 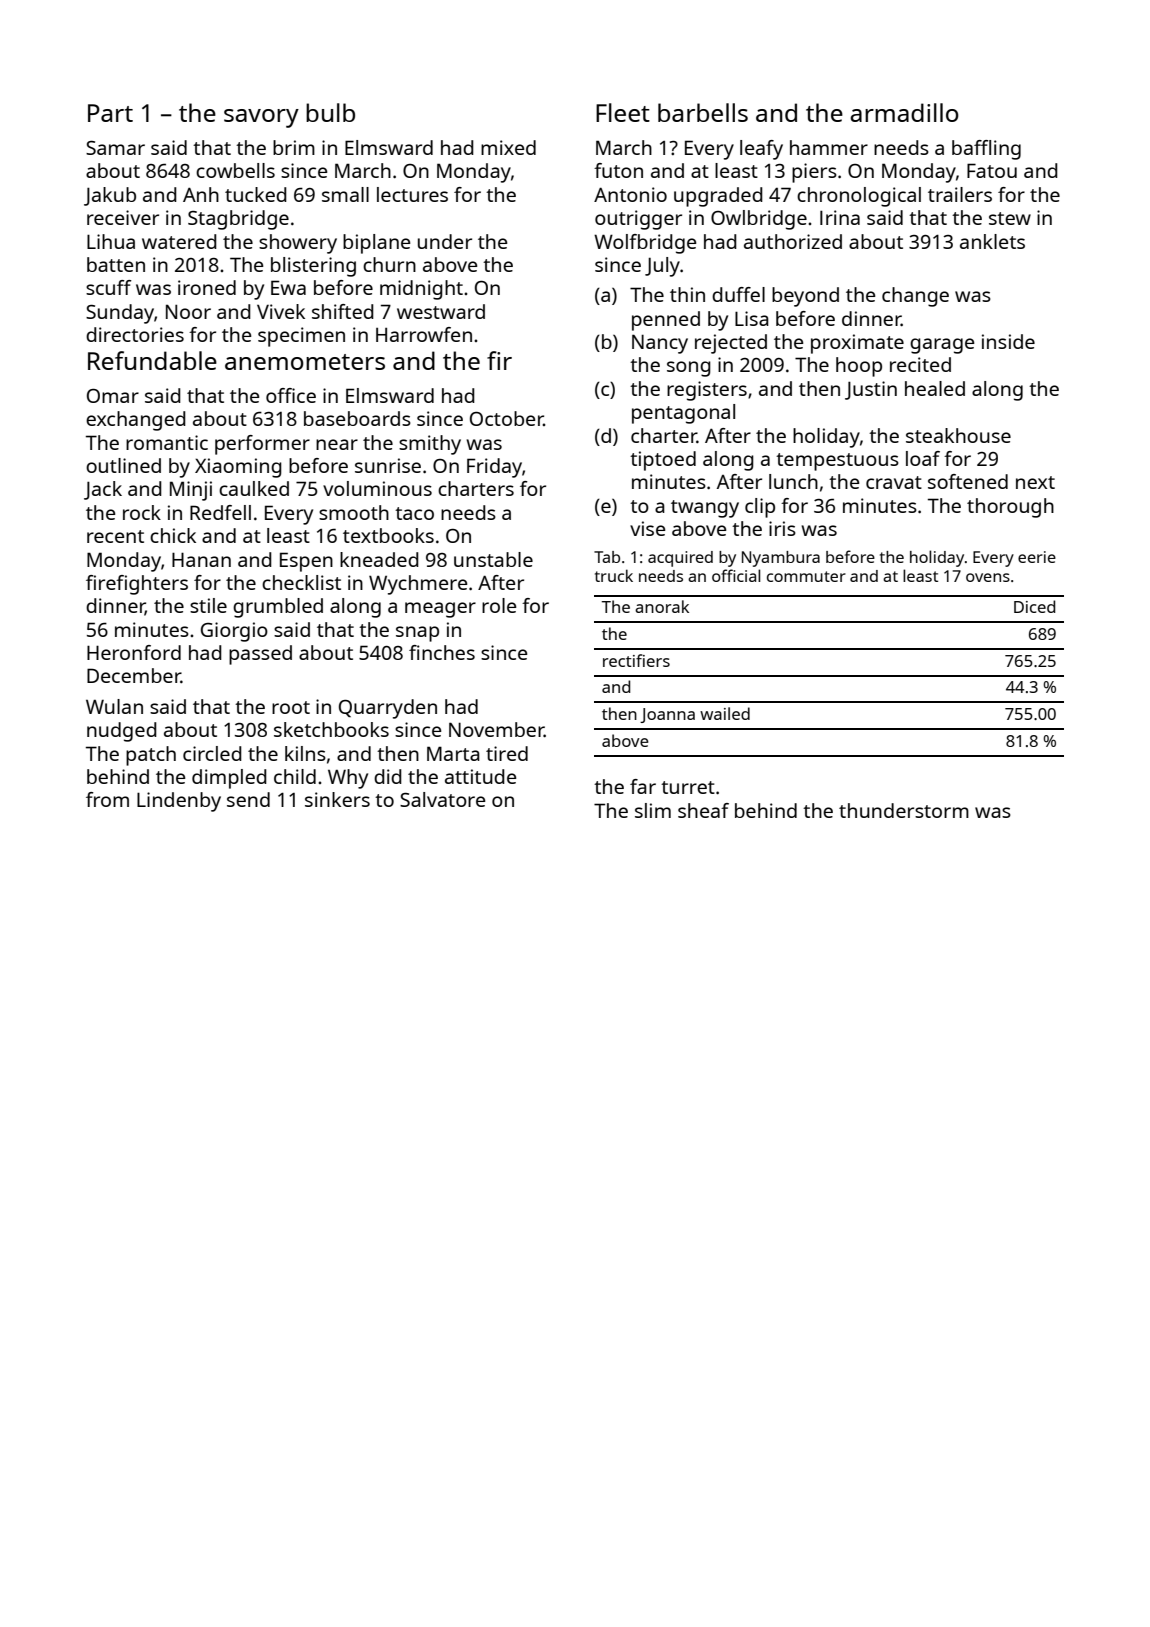 What do you see at coordinates (113, 396) in the screenshot?
I see `Omar` at bounding box center [113, 396].
